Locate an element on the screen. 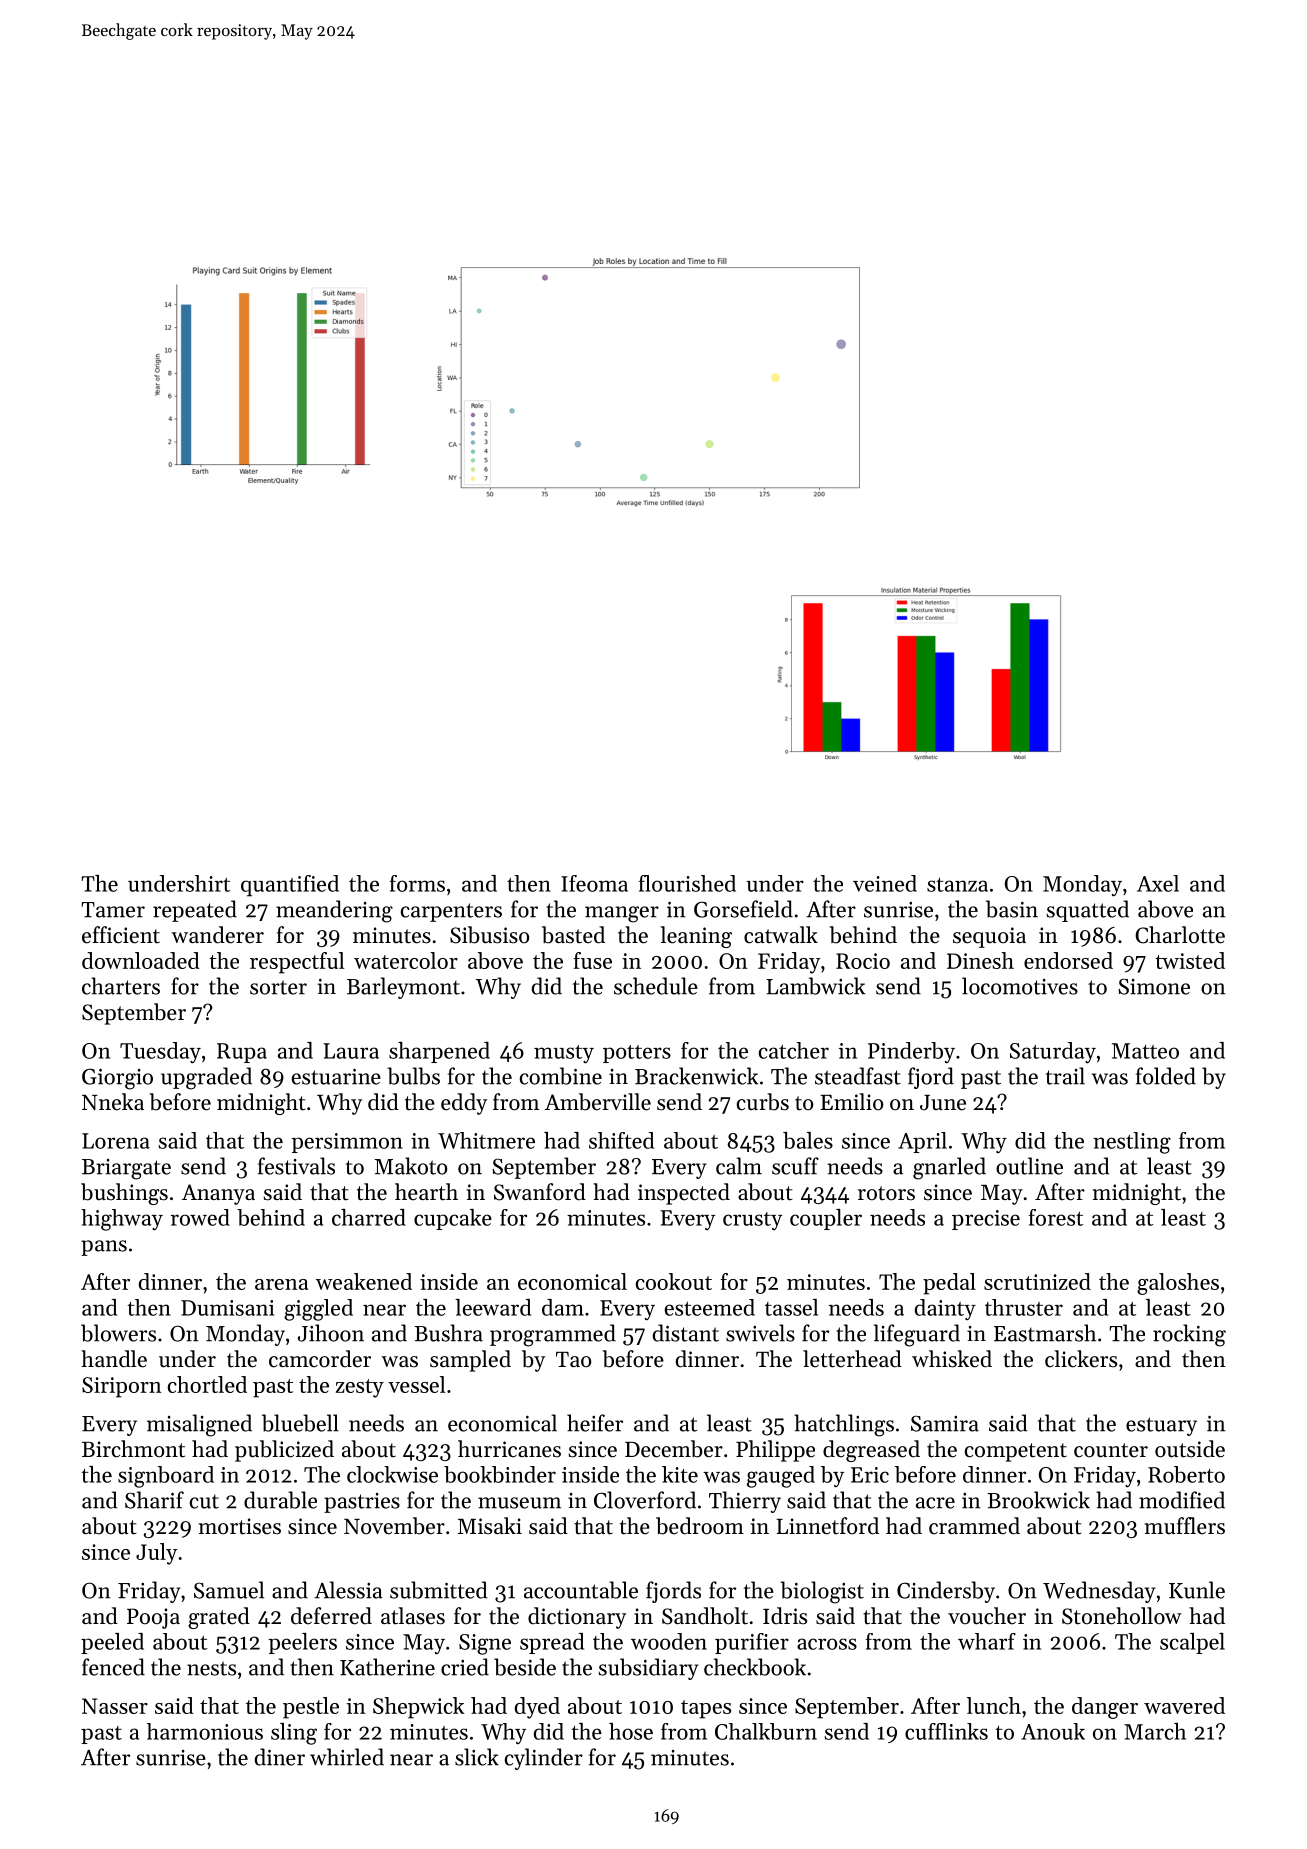  Nasser is located at coordinates (115, 1706).
